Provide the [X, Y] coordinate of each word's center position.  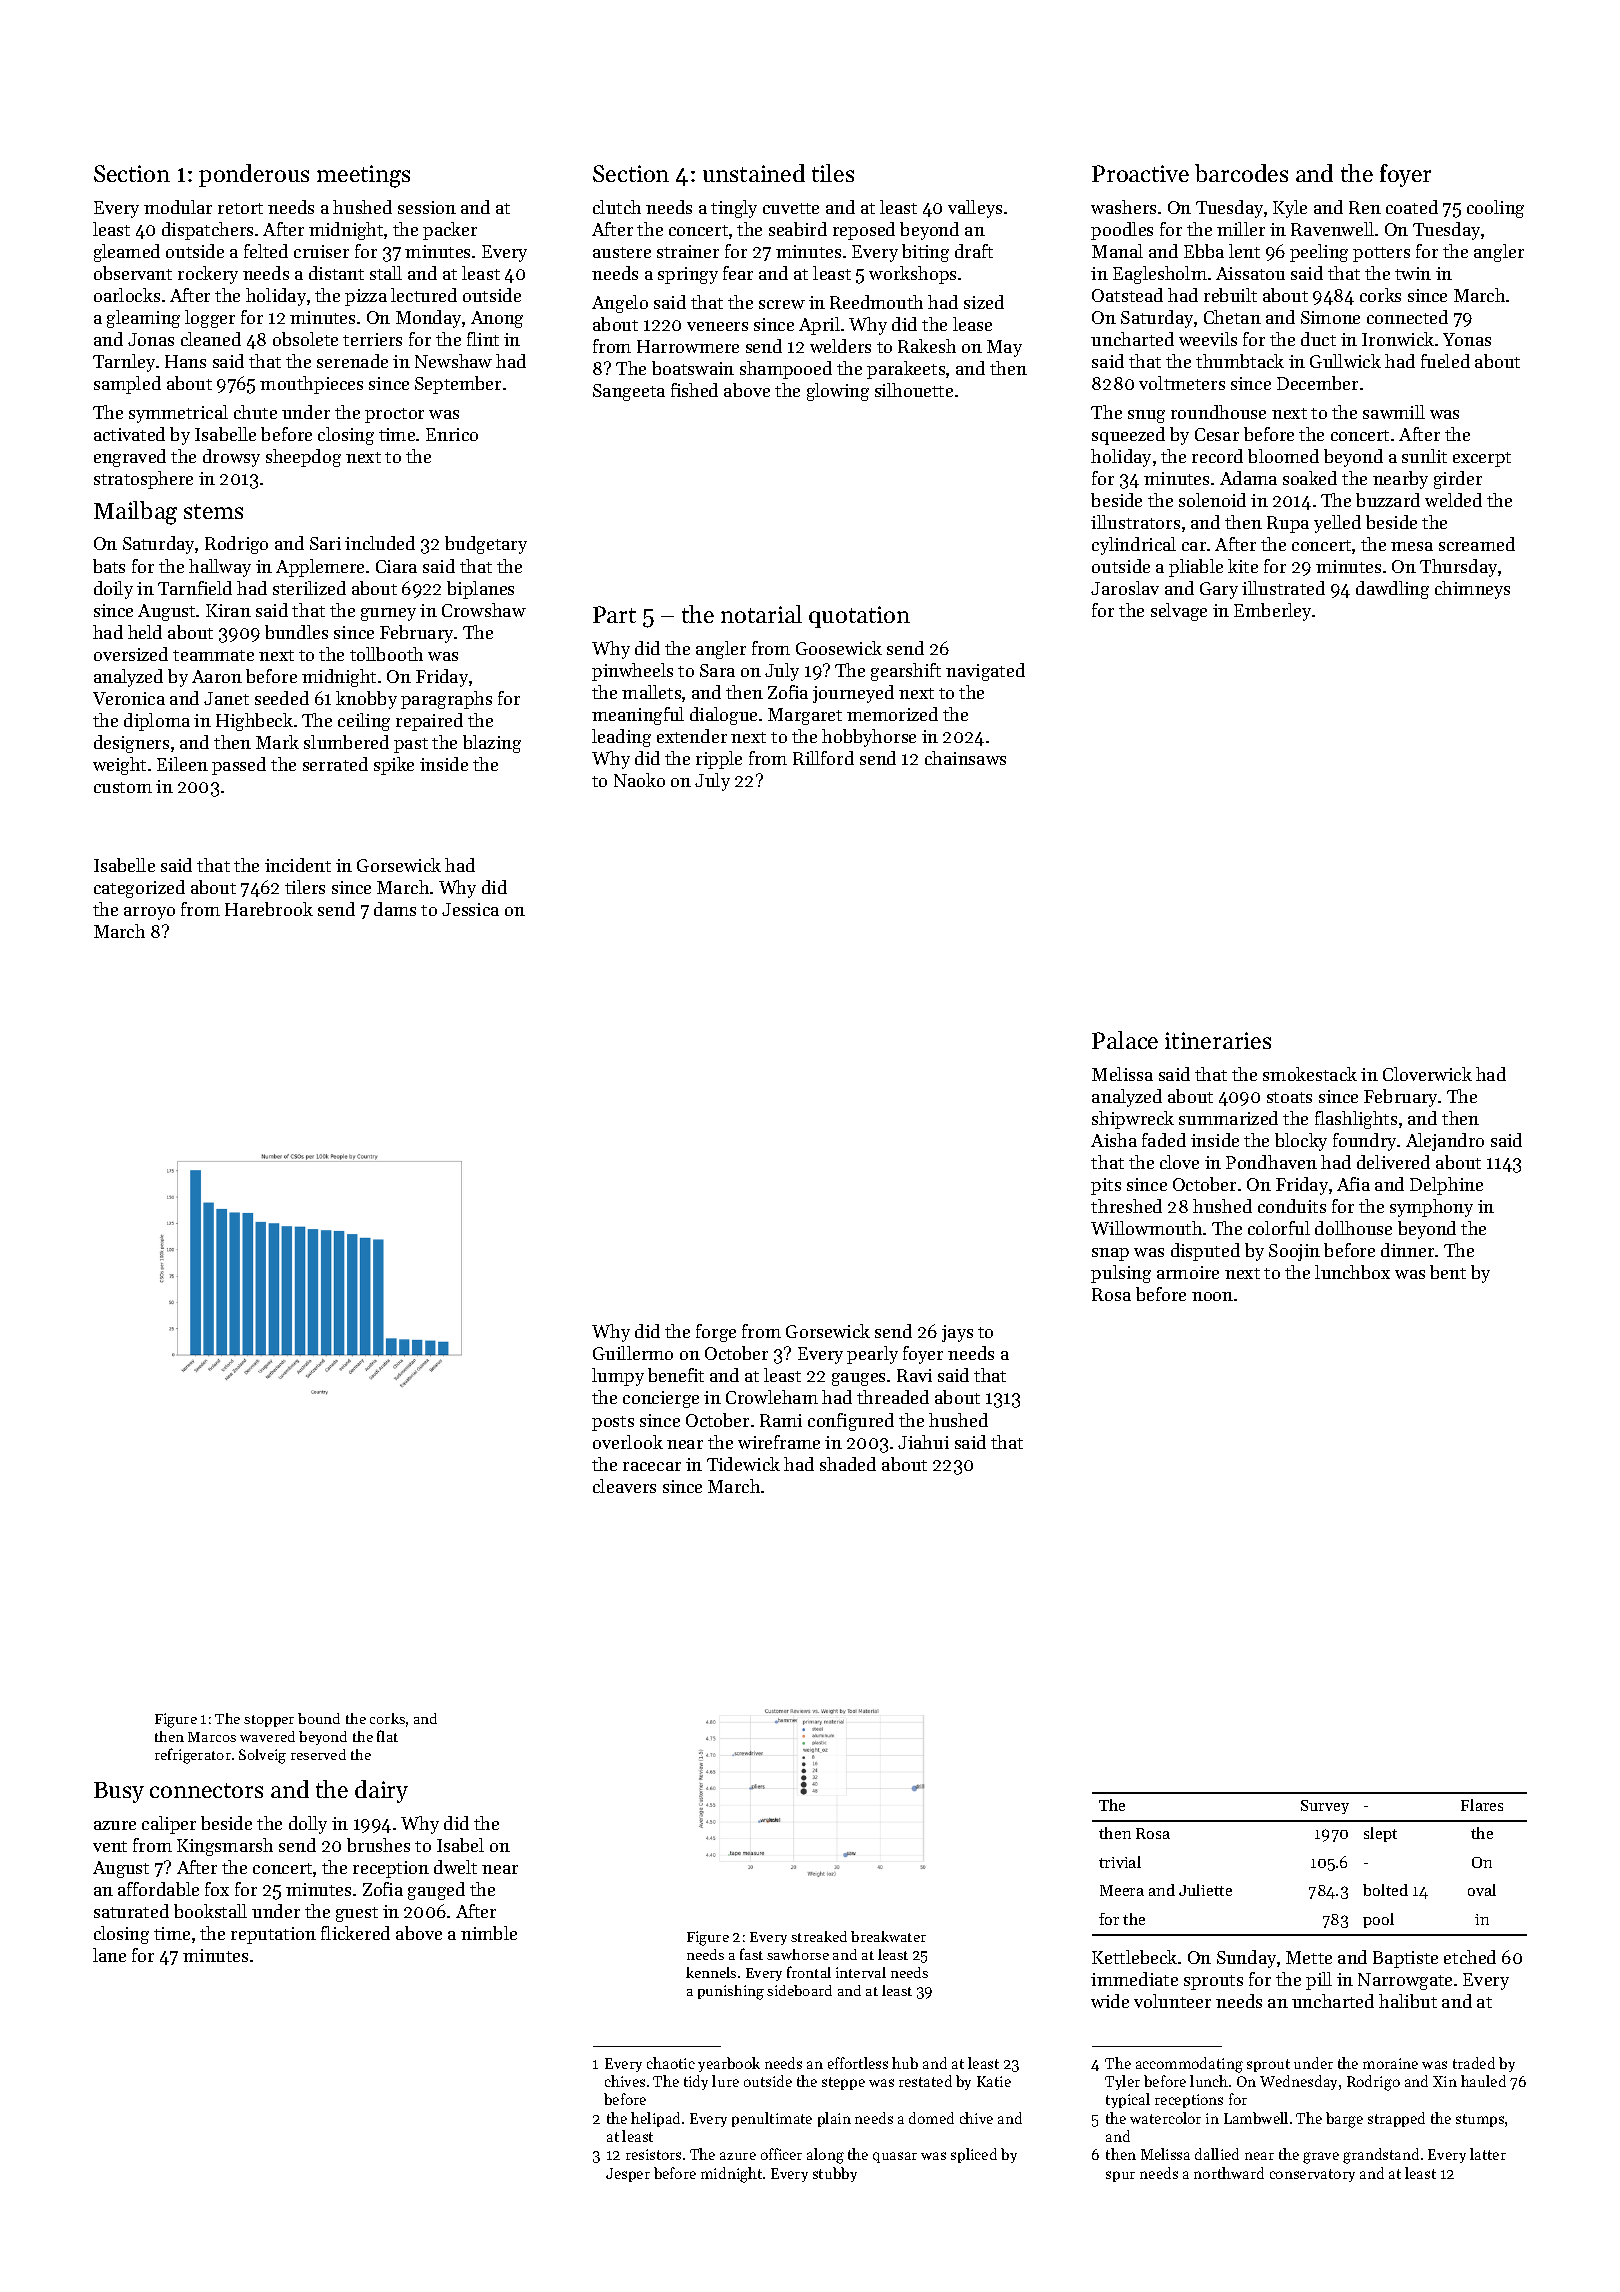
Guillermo [633, 1353]
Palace [1125, 1040]
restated [925, 2081]
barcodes [1241, 173]
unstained [754, 173]
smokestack [1310, 1074]
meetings [363, 176]
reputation [273, 1935]
